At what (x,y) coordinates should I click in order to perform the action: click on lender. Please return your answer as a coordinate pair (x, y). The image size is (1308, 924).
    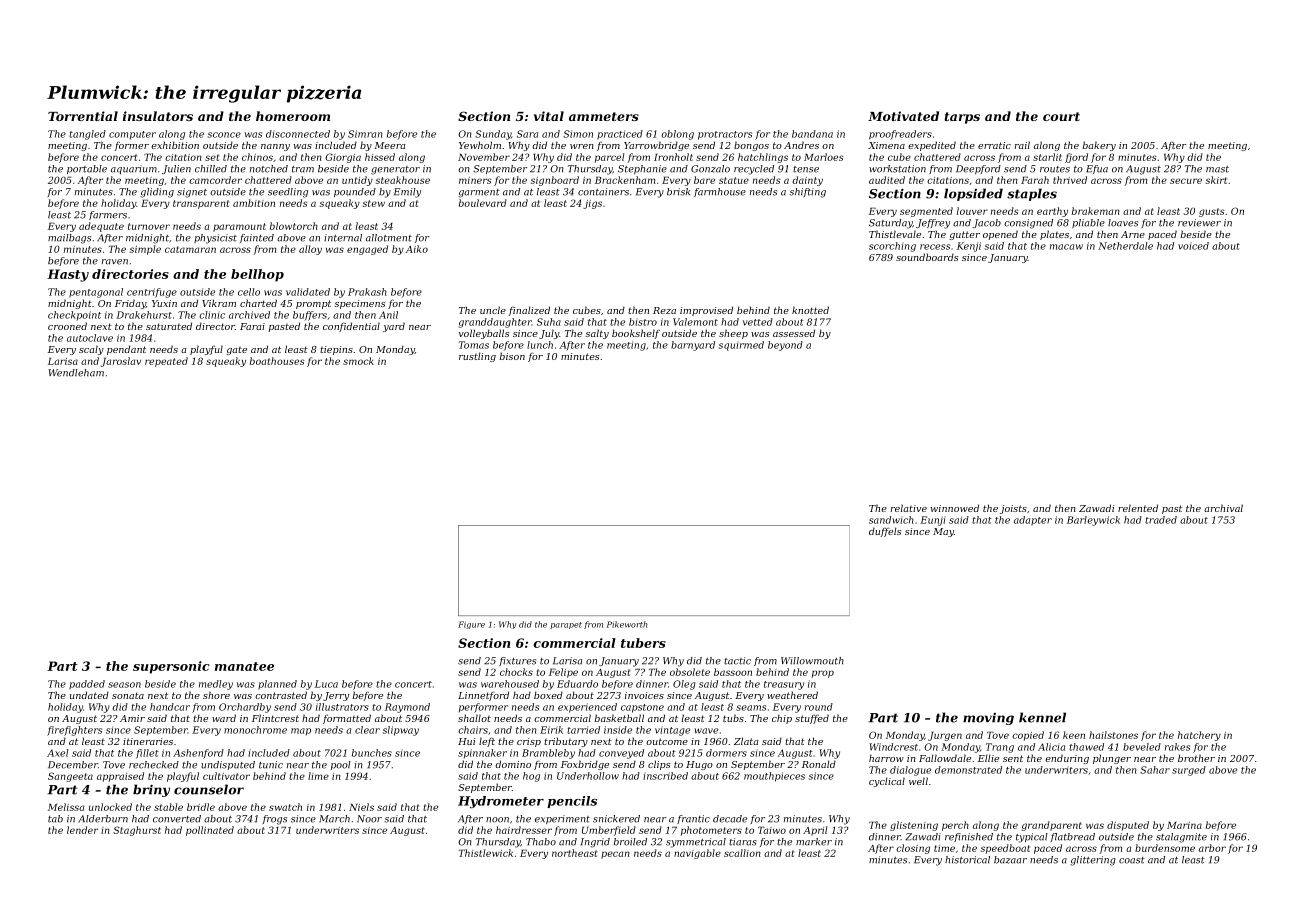
    Looking at the image, I should click on (82, 830).
